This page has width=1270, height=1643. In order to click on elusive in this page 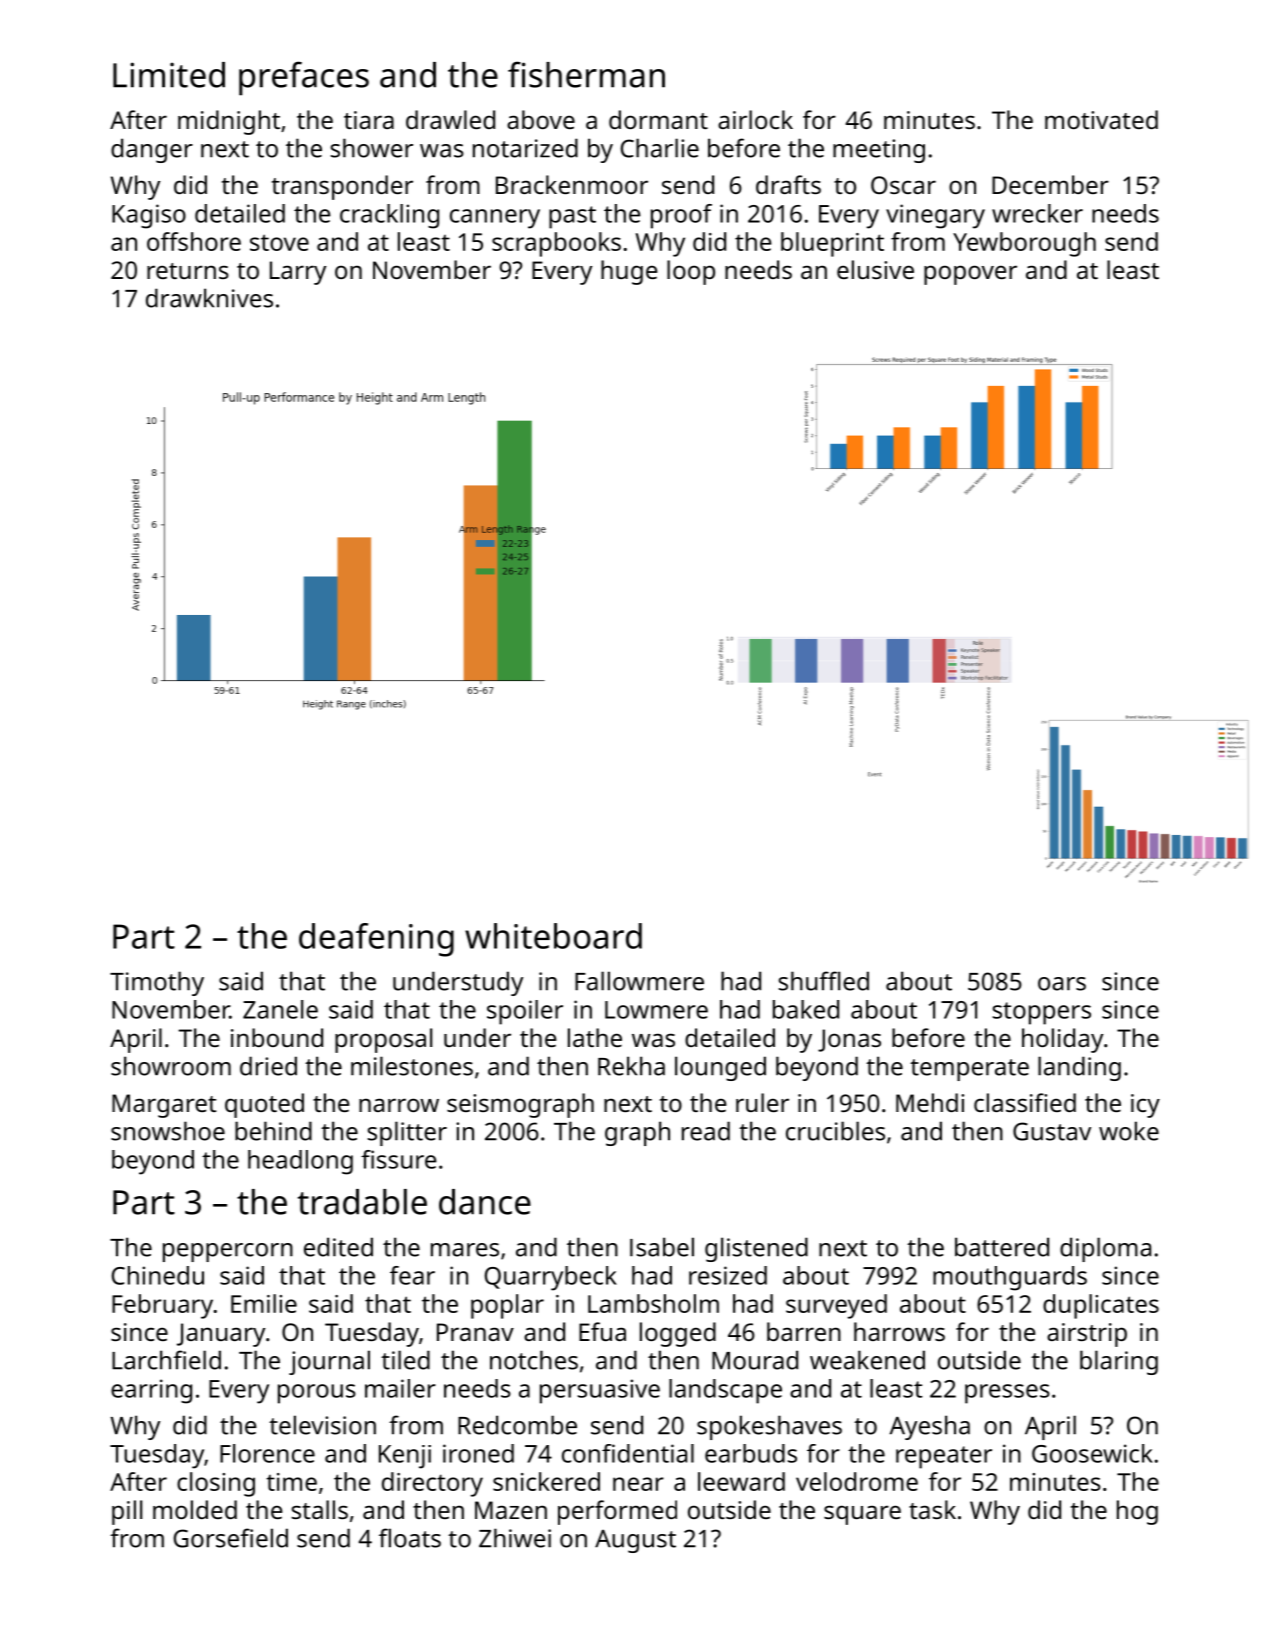, I will do `click(875, 269)`.
